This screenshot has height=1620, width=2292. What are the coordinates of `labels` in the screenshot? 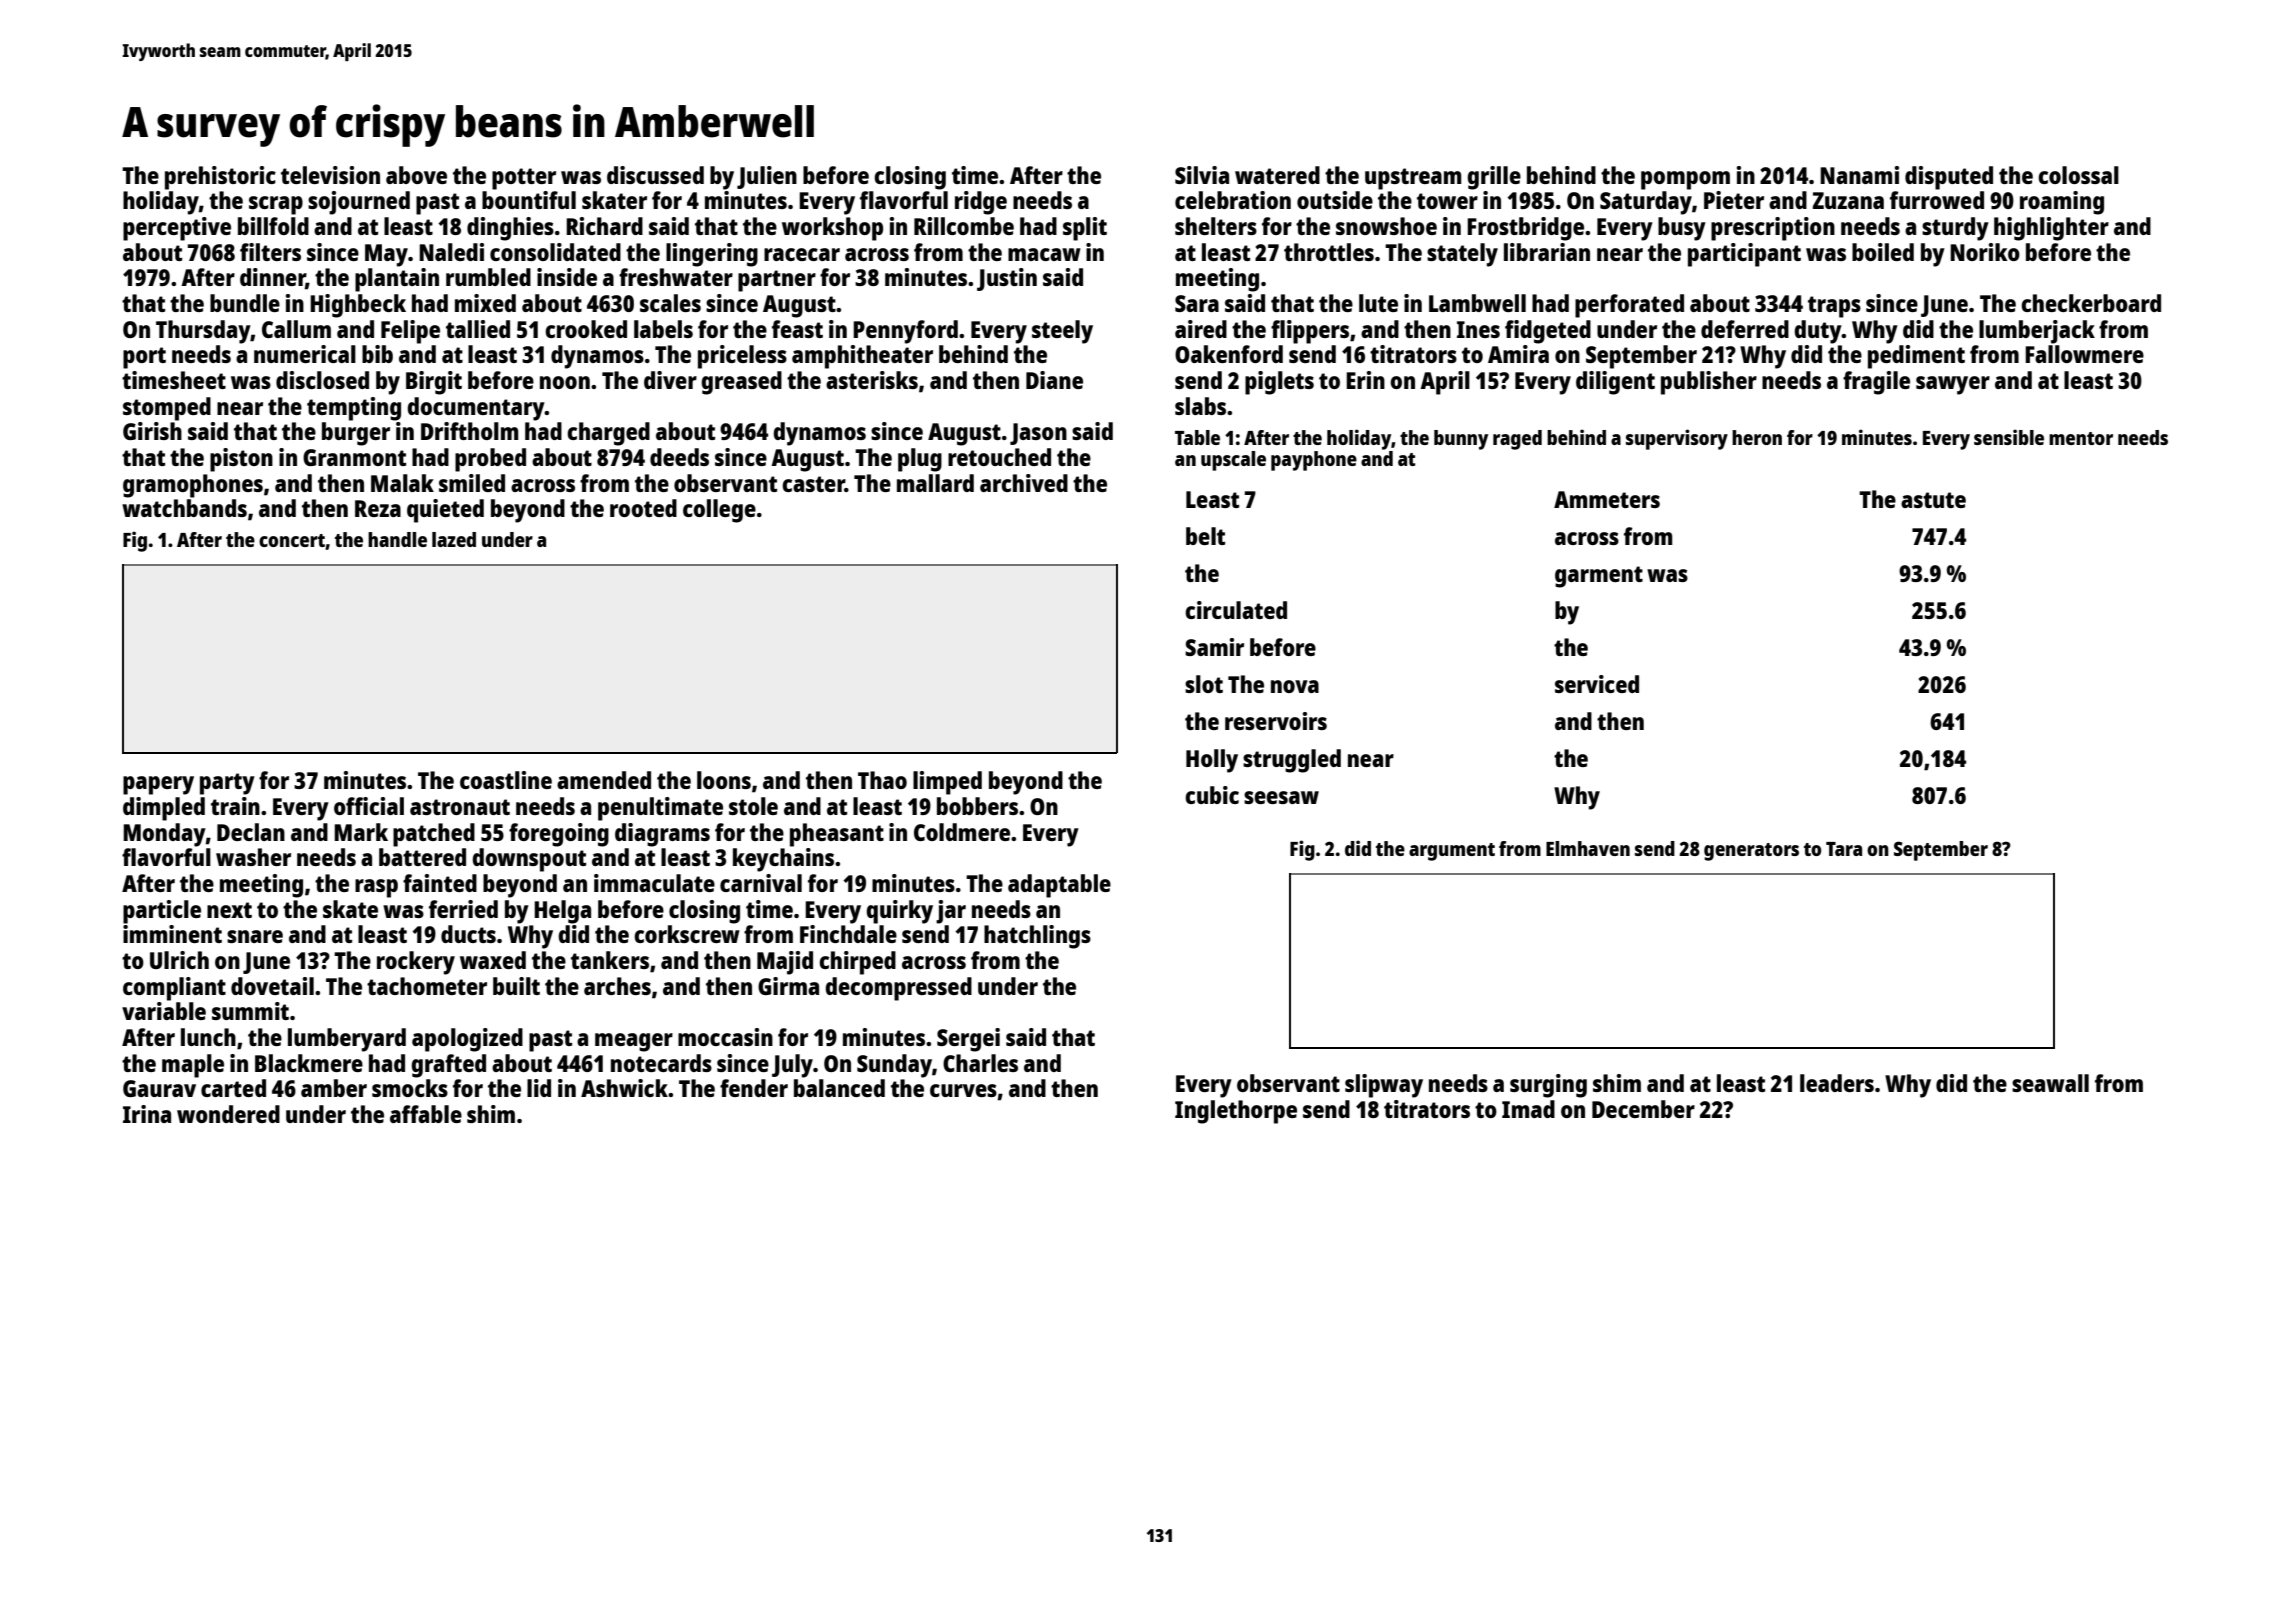 It's located at (663, 329).
